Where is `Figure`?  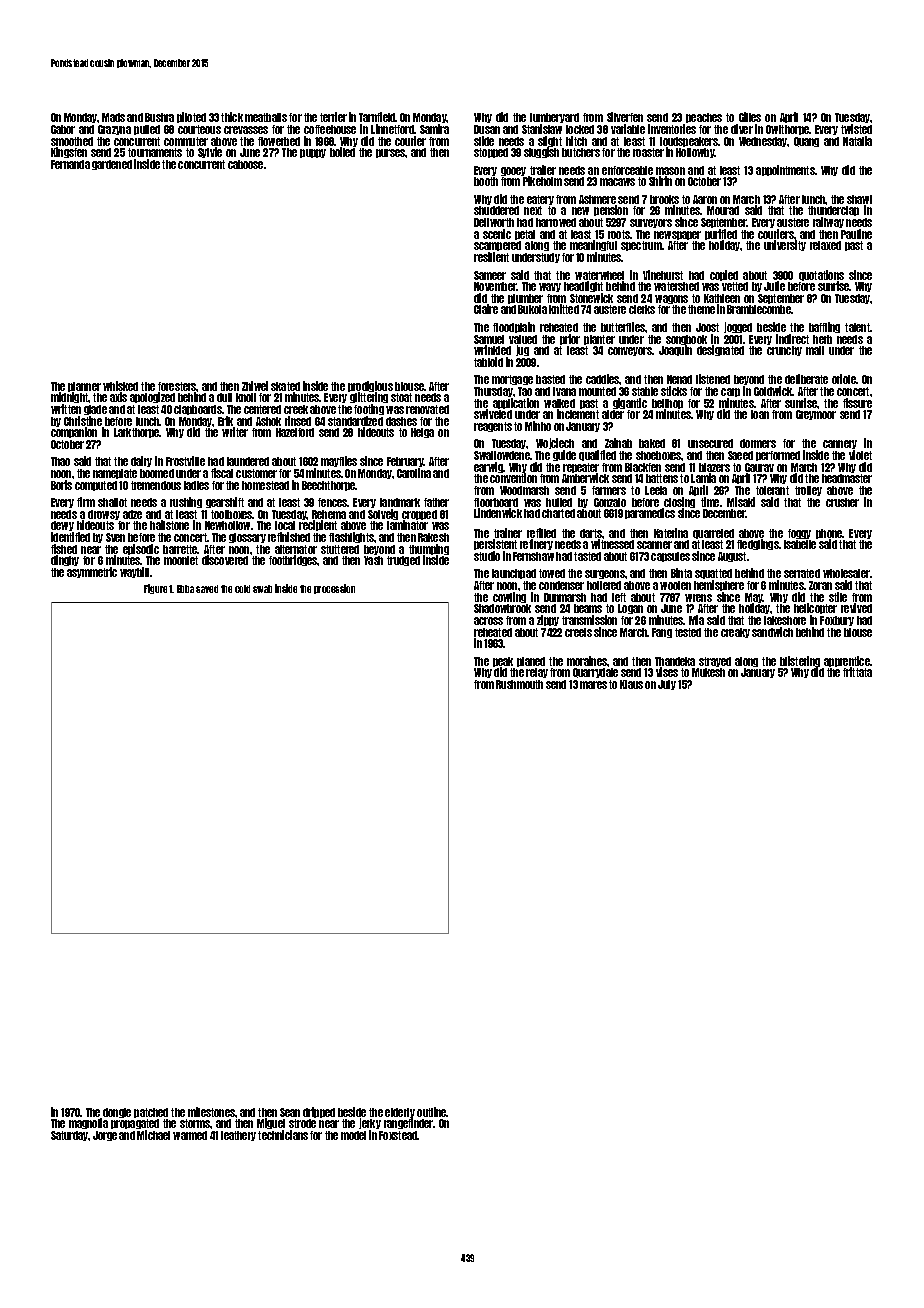
Figure is located at coordinates (155, 589).
